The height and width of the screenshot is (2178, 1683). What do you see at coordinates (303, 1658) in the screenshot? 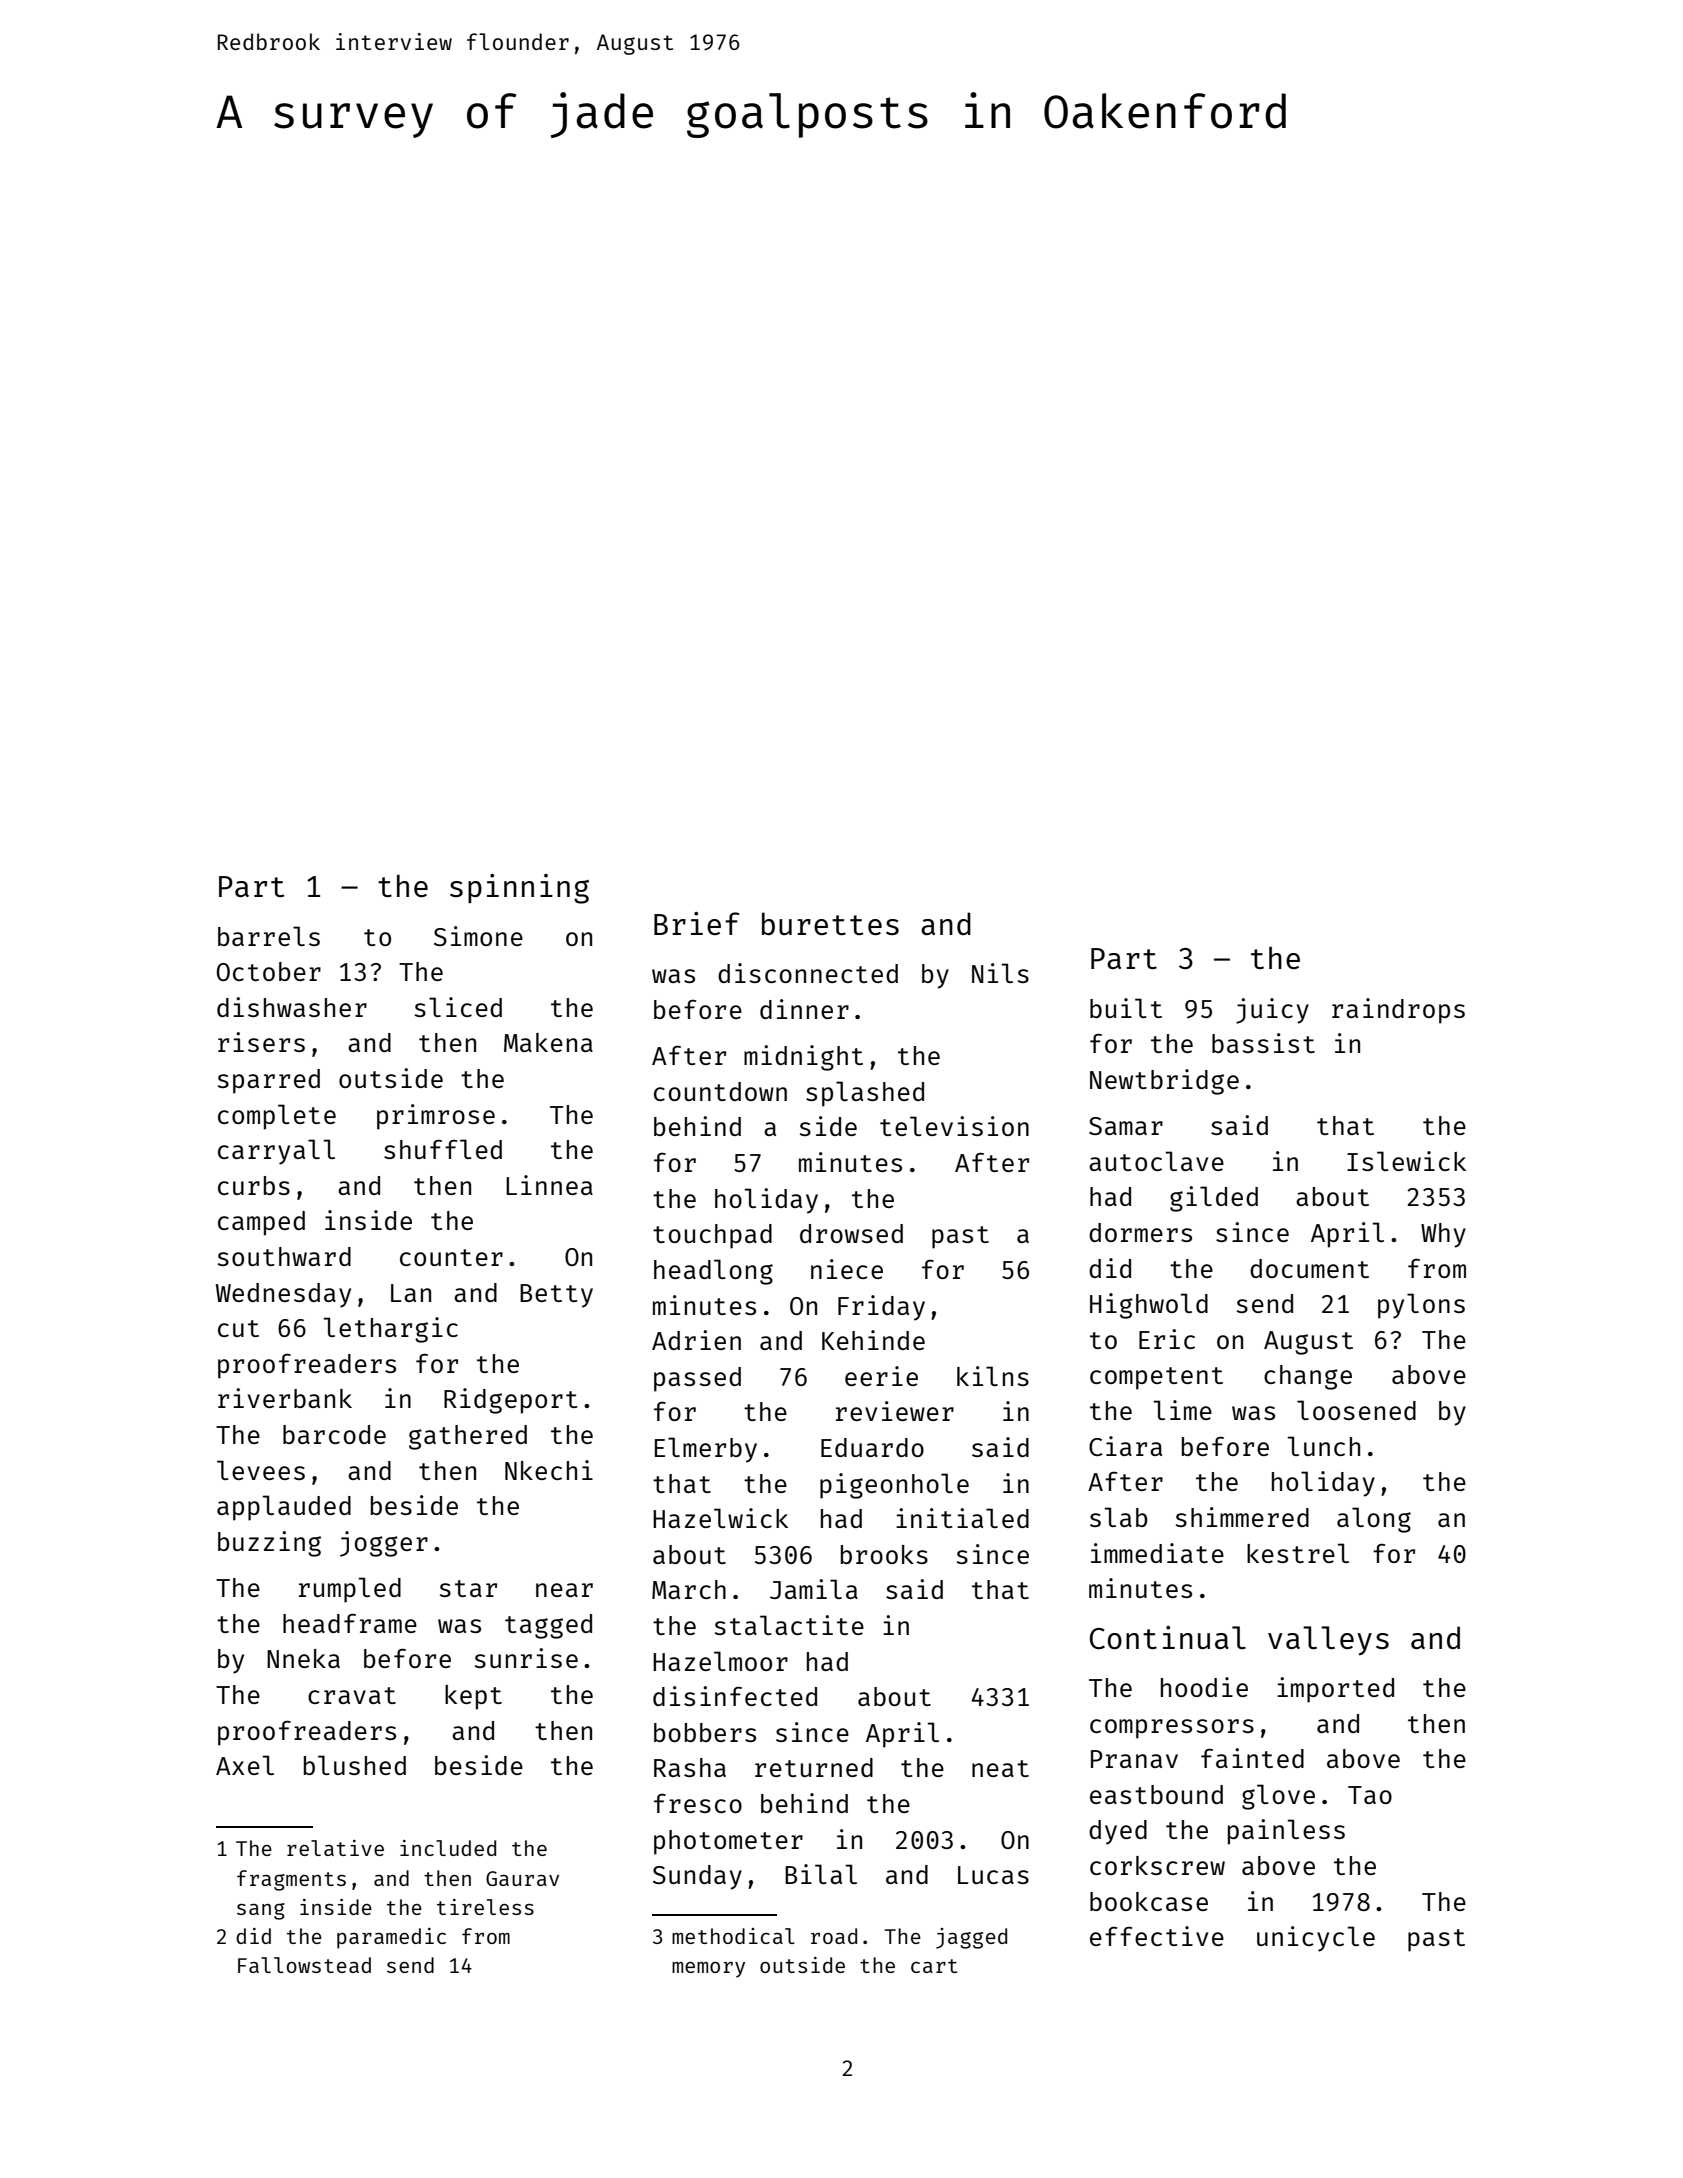
I see `Nneka` at bounding box center [303, 1658].
